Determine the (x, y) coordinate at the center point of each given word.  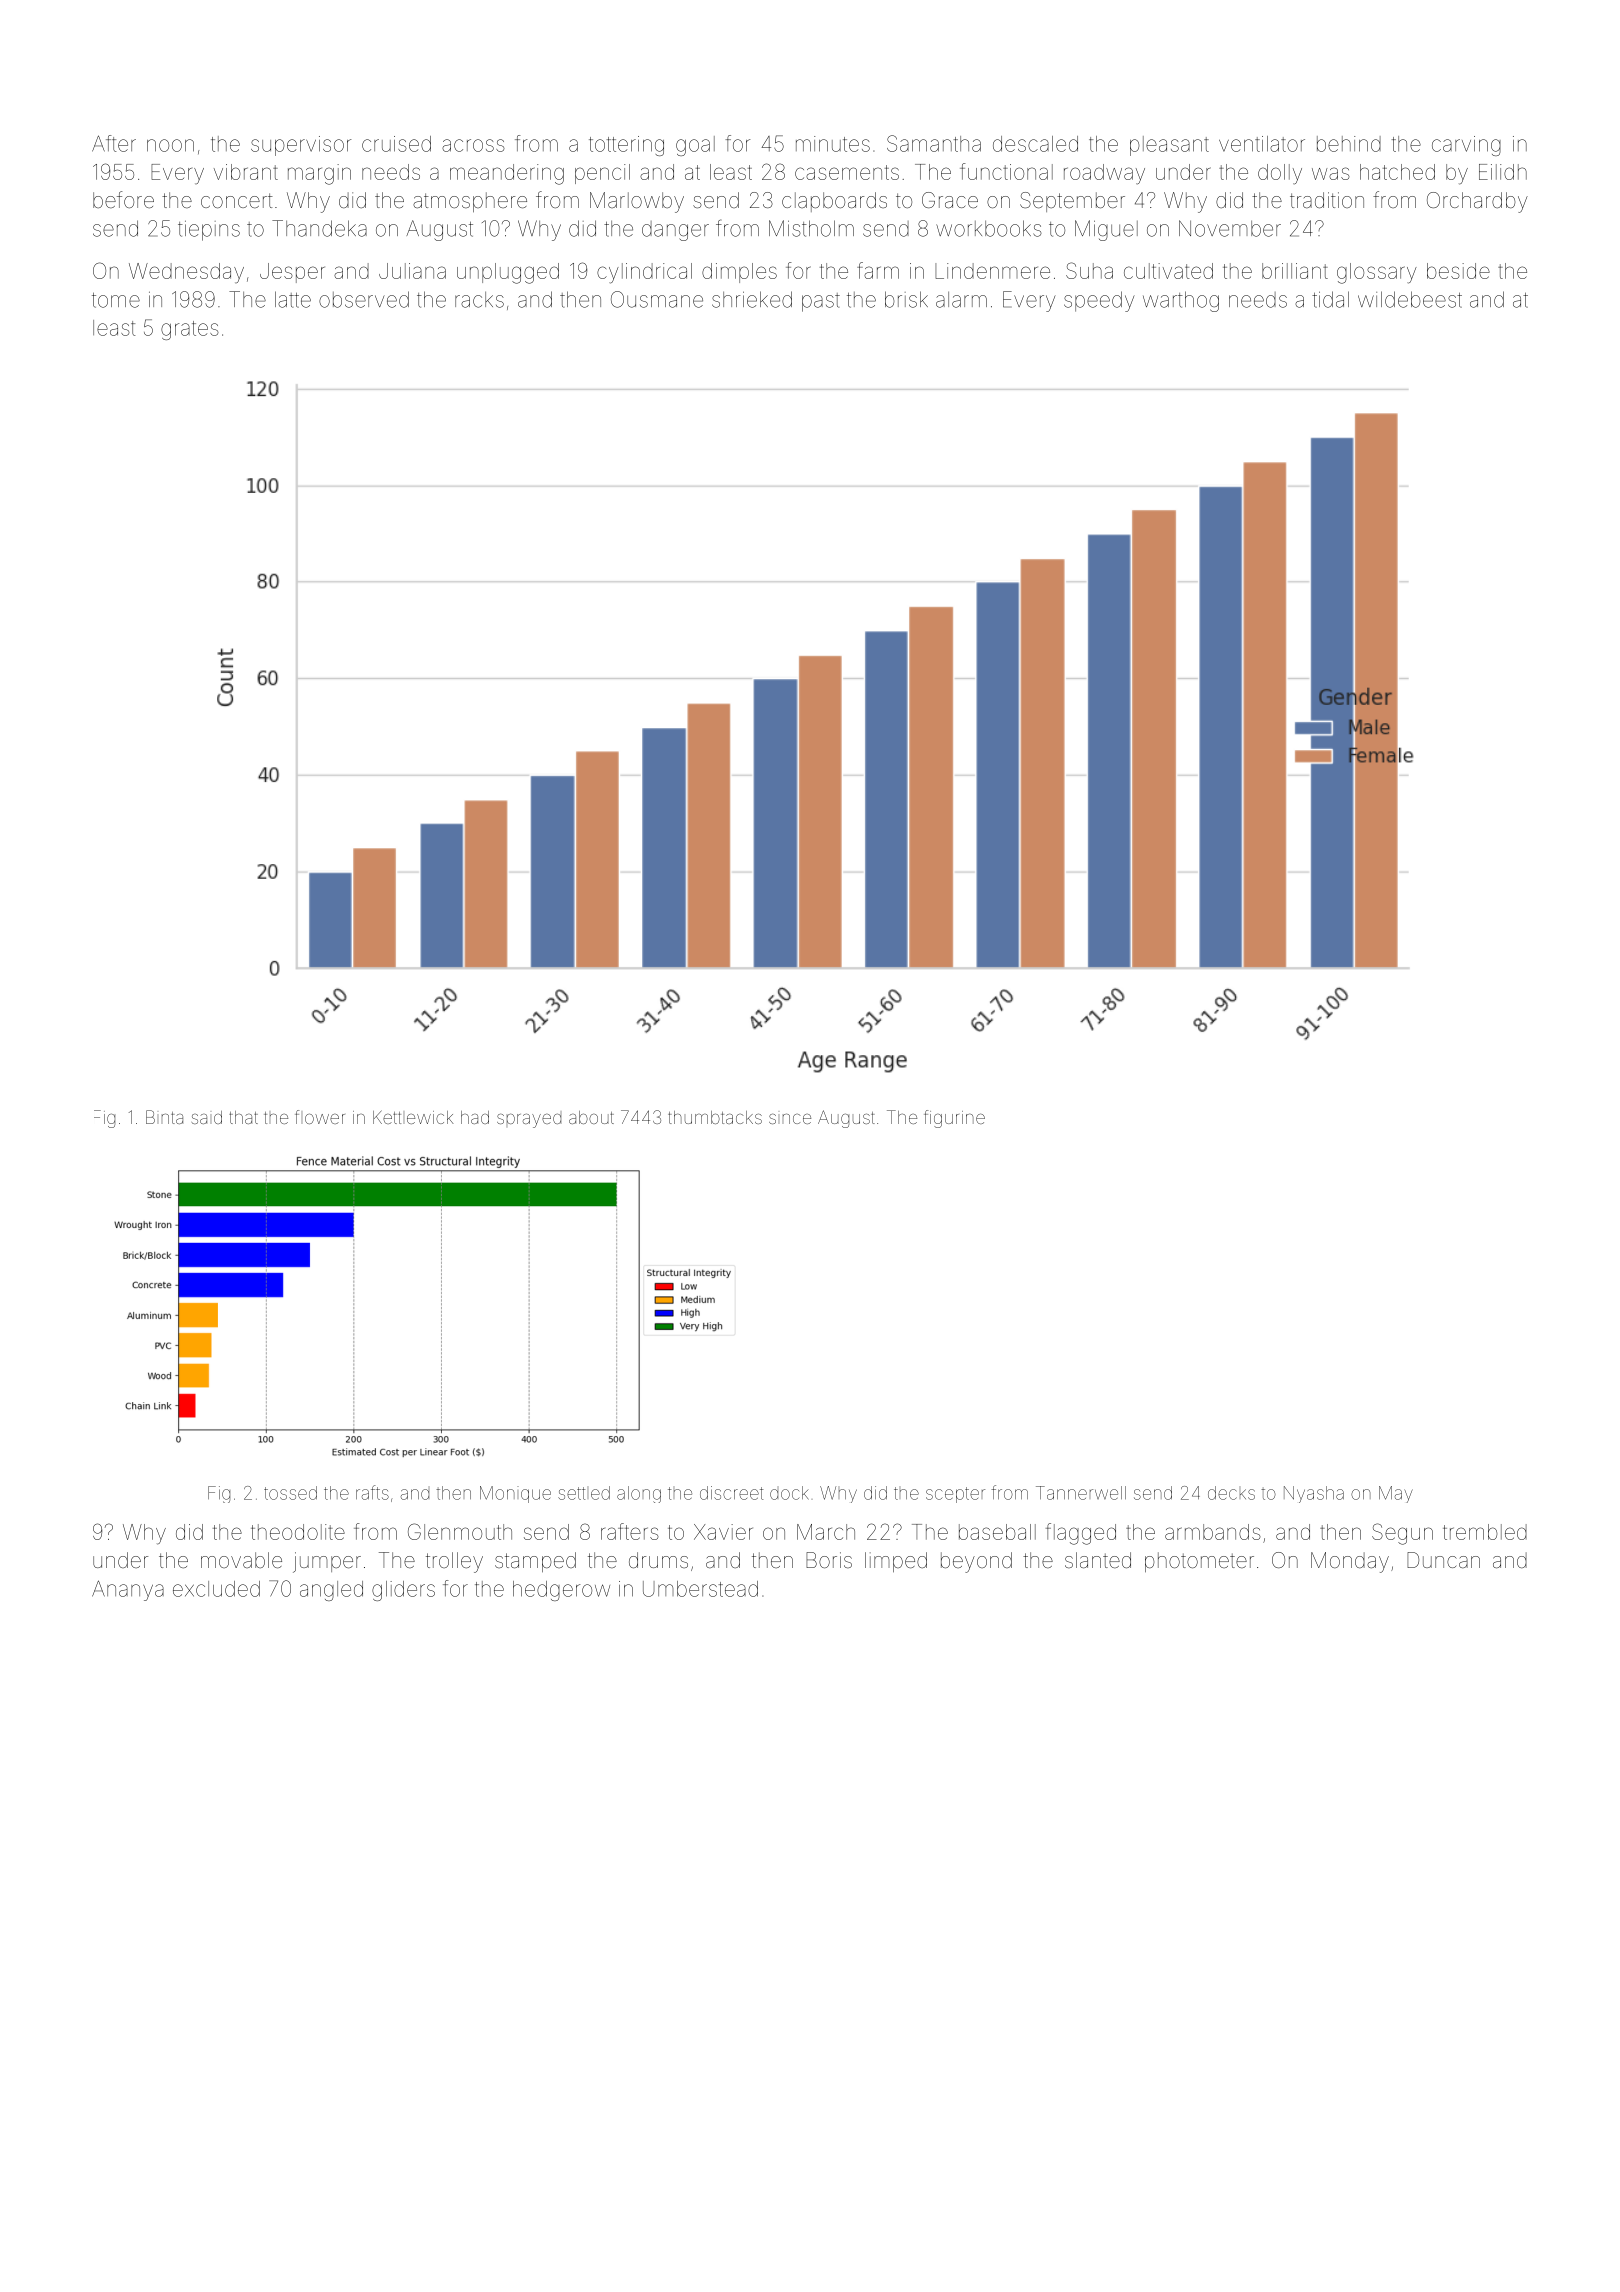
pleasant (1169, 146)
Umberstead (700, 1589)
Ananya (128, 1590)
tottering (626, 146)
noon (170, 145)
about (591, 1117)
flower (320, 1117)
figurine (954, 1119)
